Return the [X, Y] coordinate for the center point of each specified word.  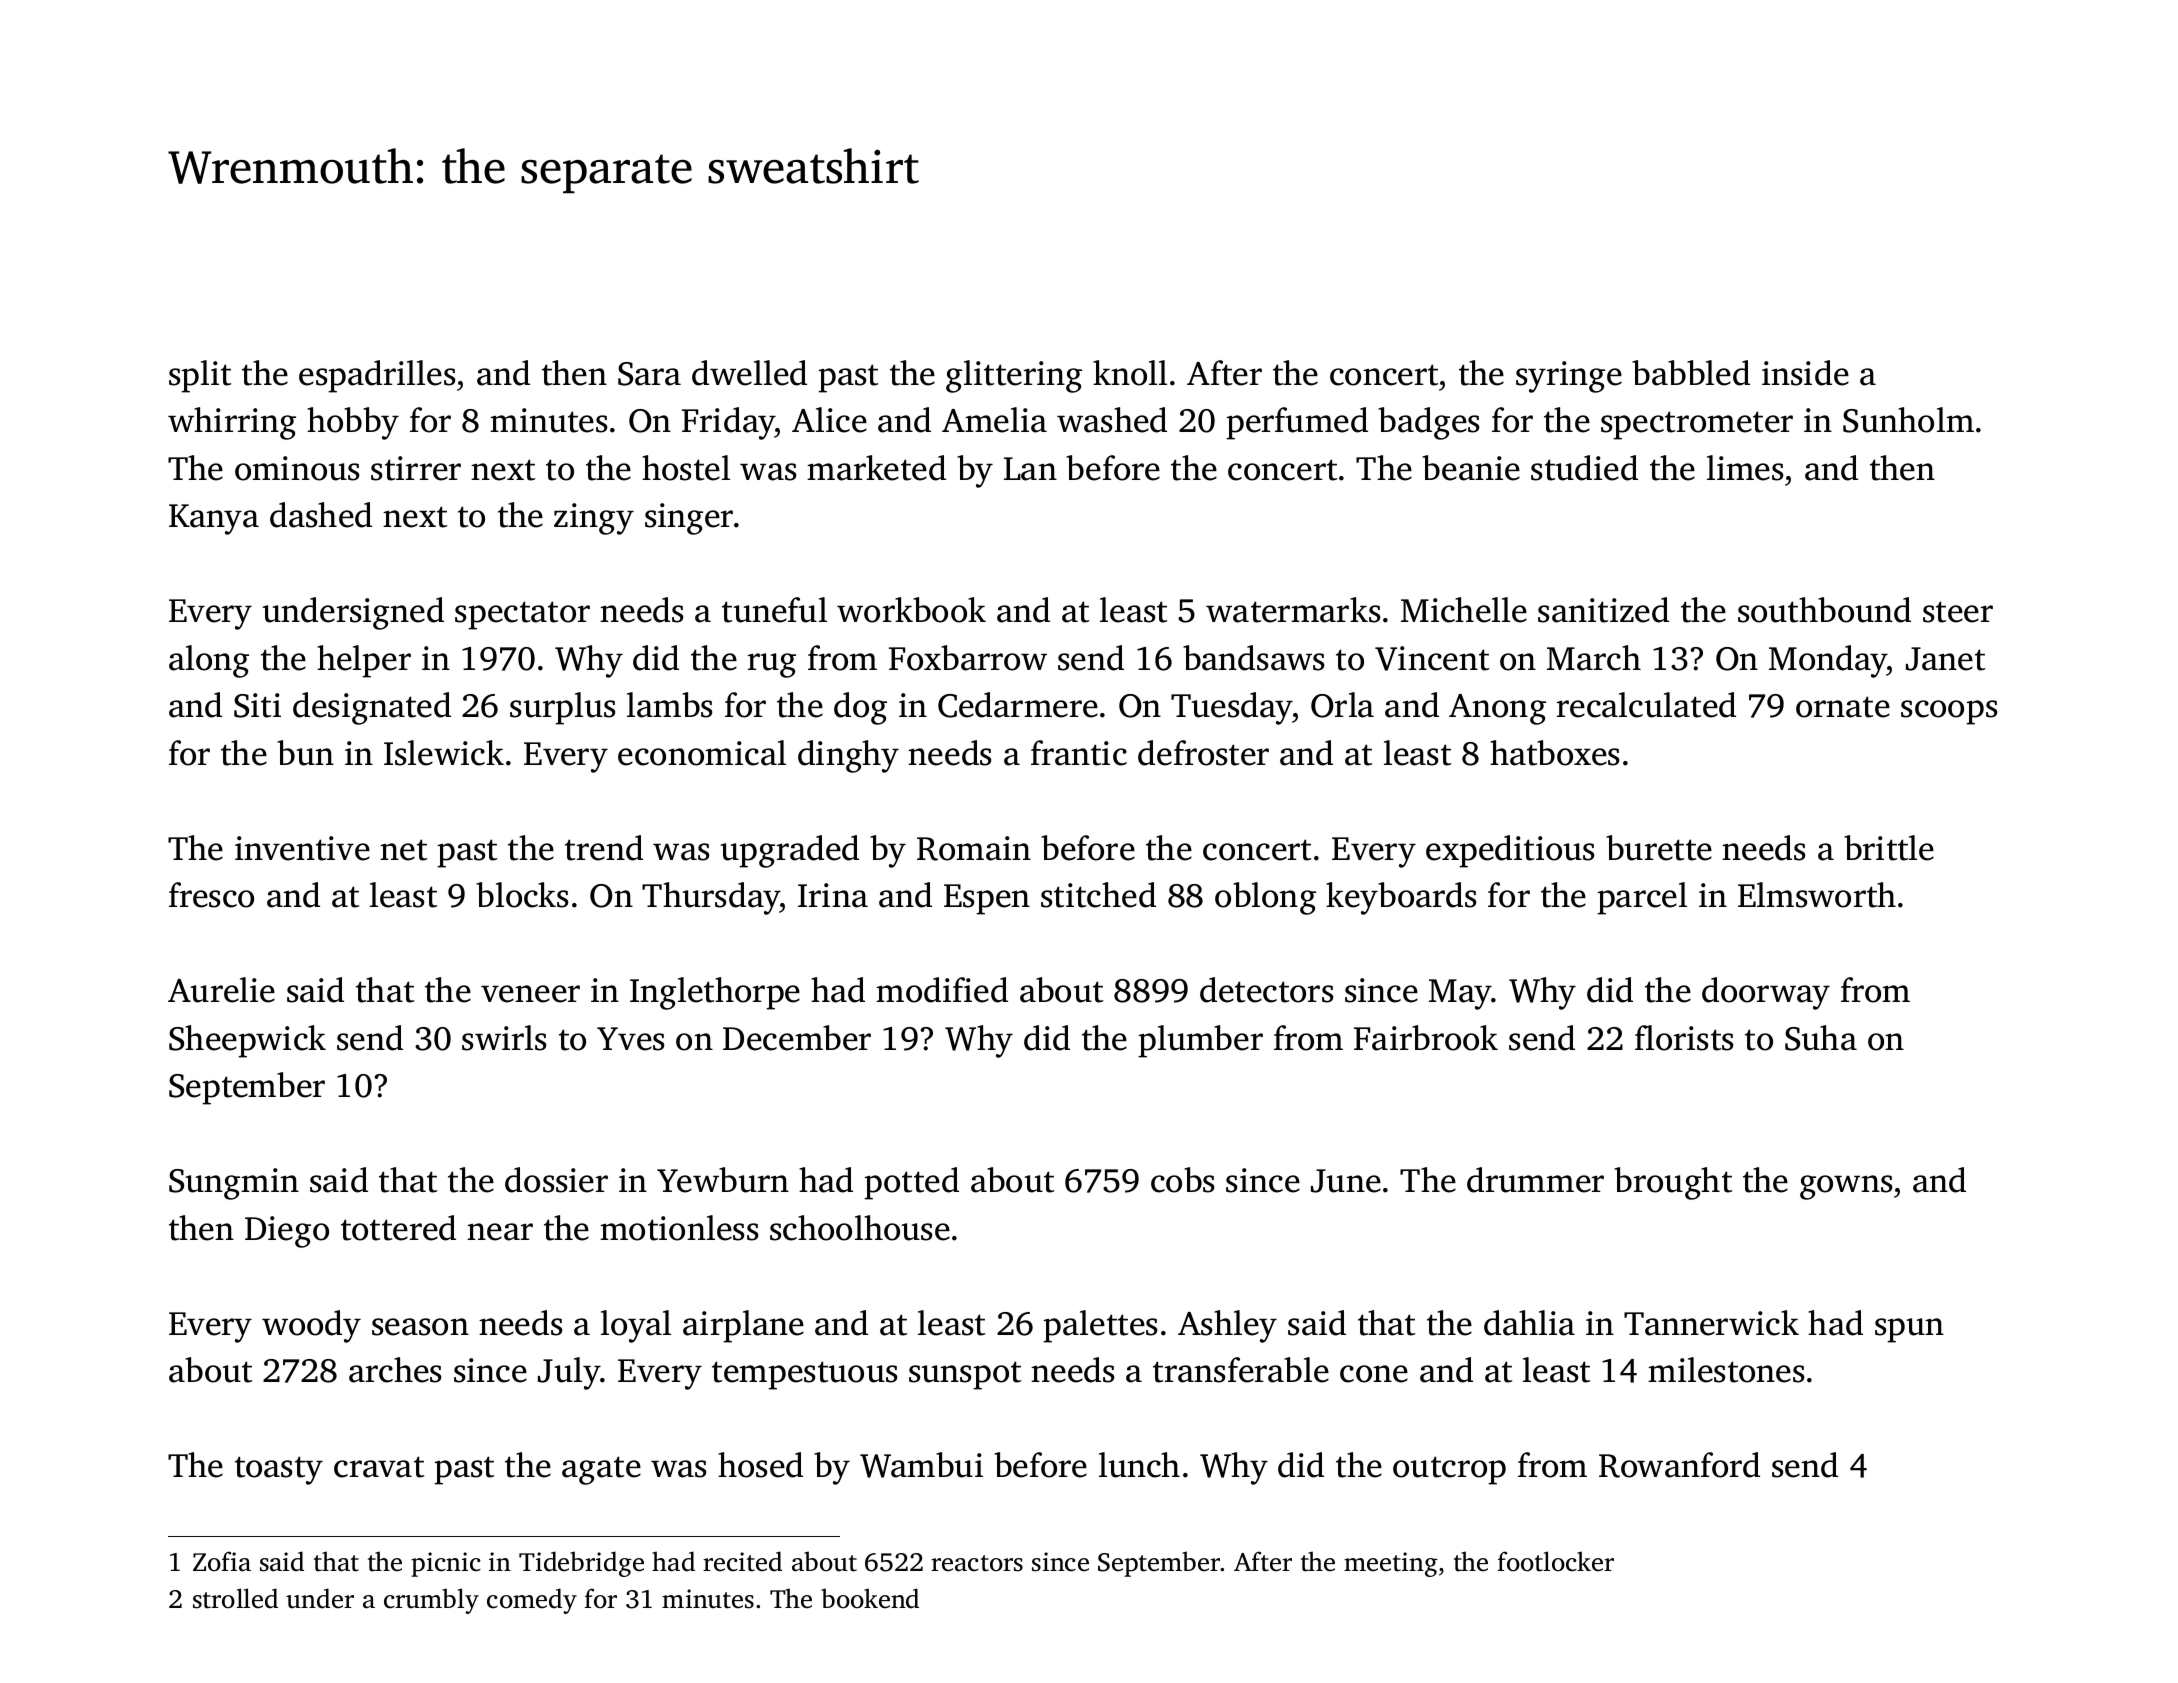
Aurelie [221, 990]
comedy [532, 1601]
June [1346, 1181]
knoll [1130, 373]
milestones [1726, 1370]
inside [1805, 373]
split [200, 376]
